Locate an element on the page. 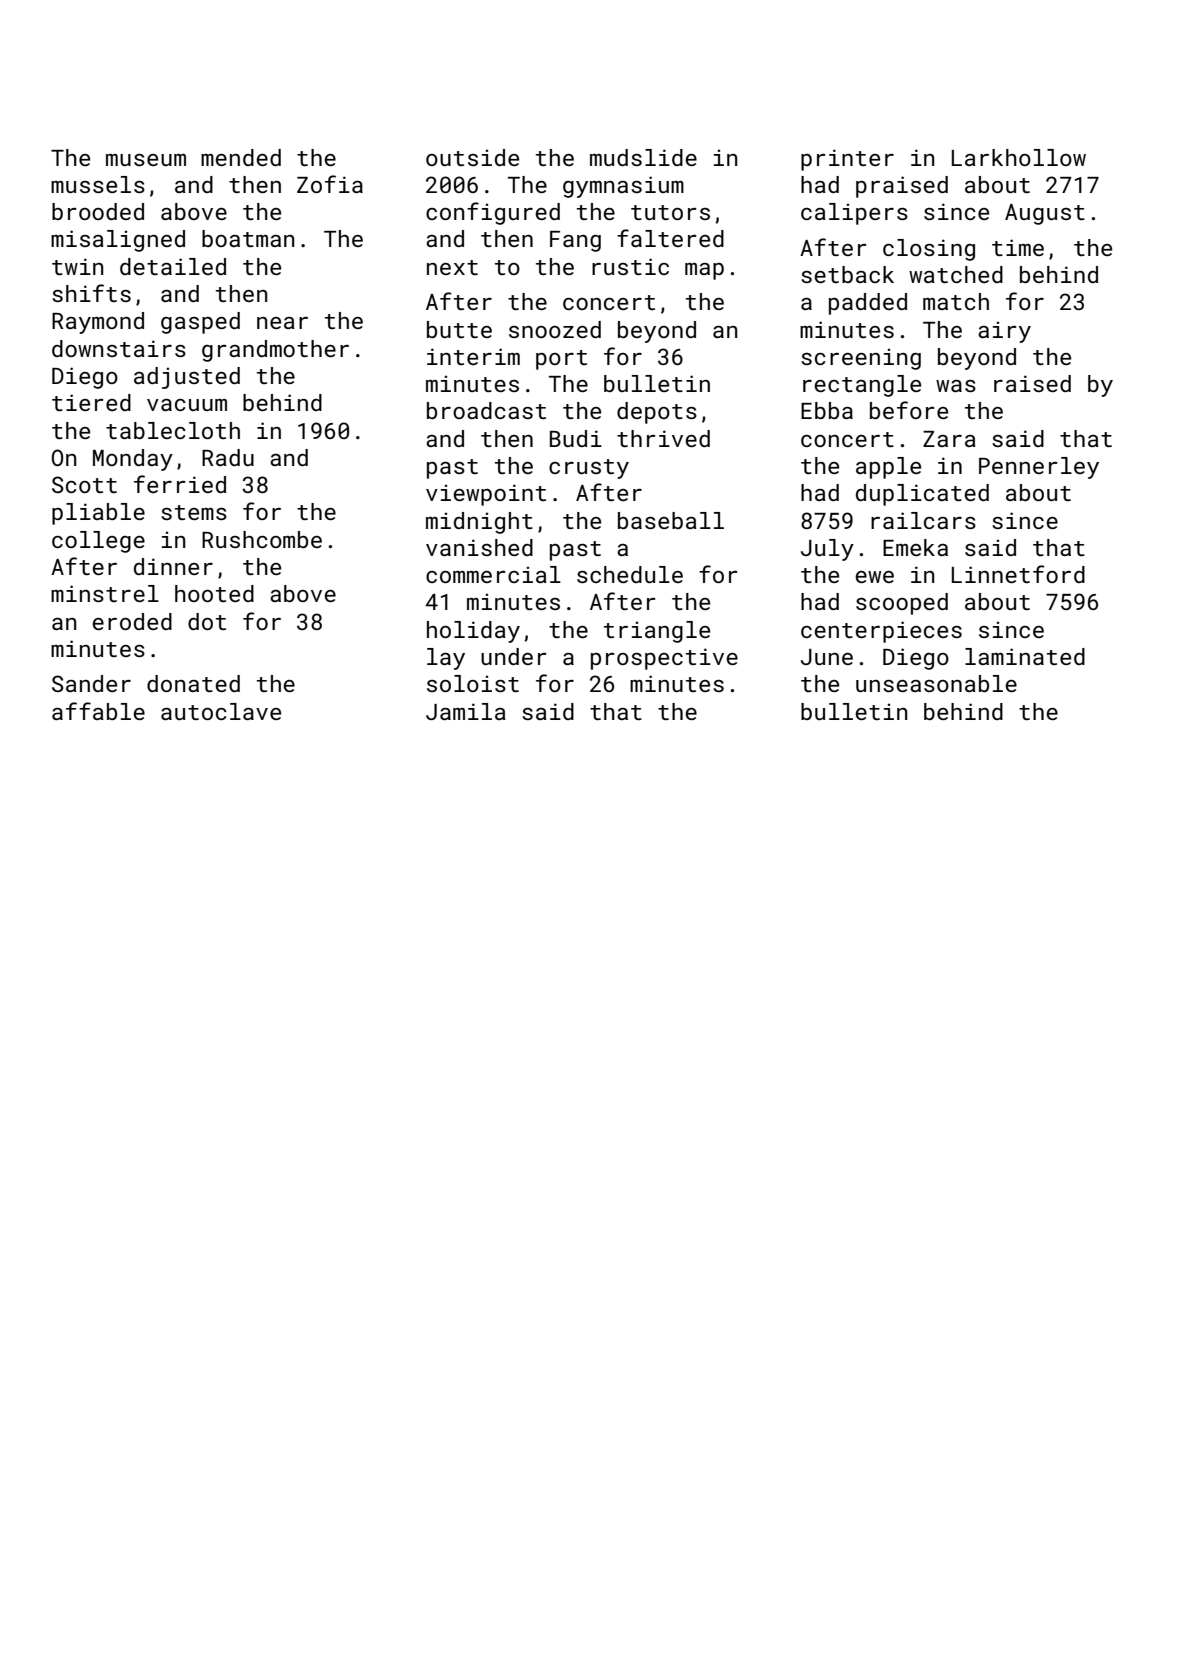 The width and height of the document is (1177, 1665). boatman is located at coordinates (248, 238).
